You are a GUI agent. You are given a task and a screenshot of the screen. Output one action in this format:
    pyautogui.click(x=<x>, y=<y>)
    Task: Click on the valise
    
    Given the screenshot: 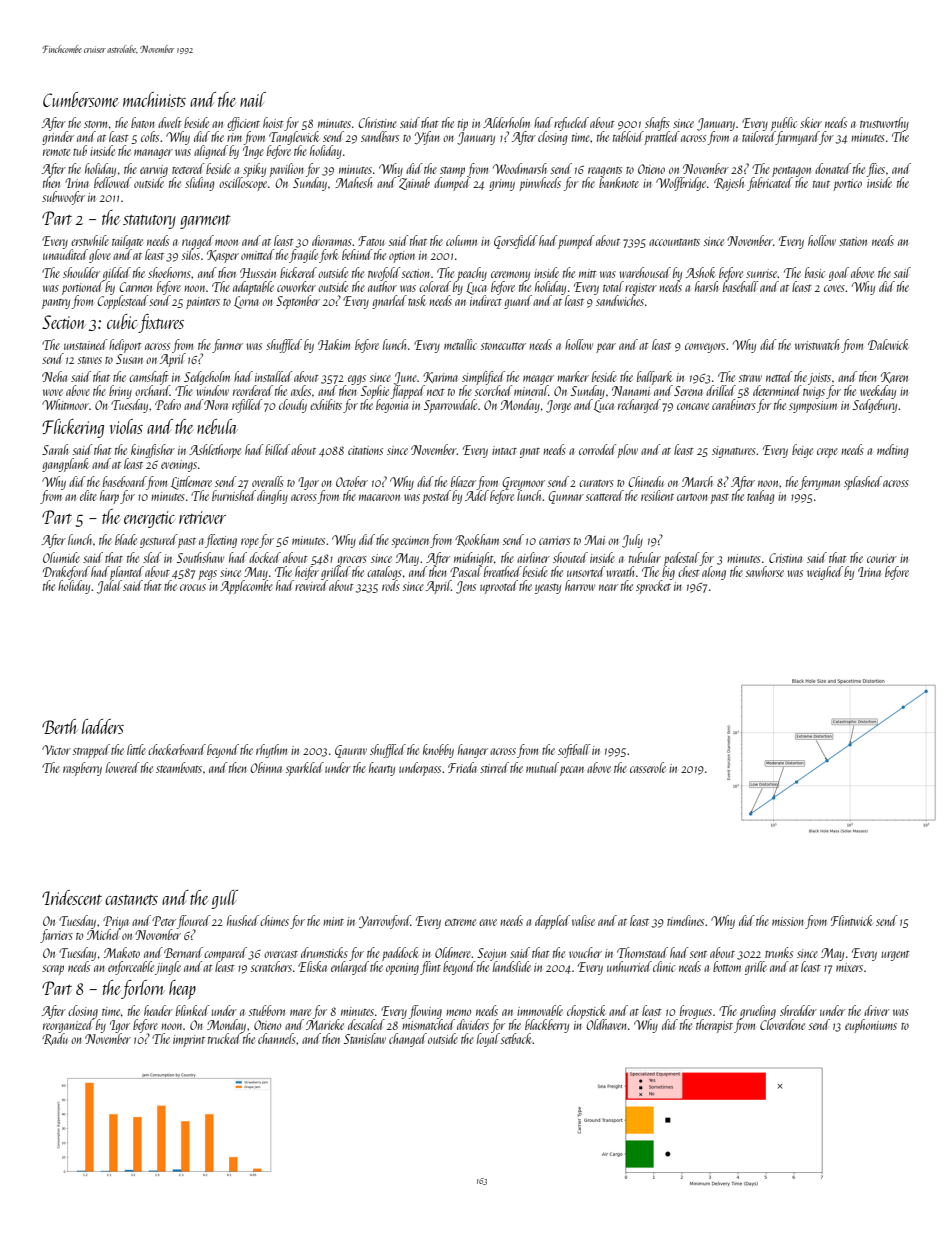 What is the action you would take?
    pyautogui.click(x=583, y=920)
